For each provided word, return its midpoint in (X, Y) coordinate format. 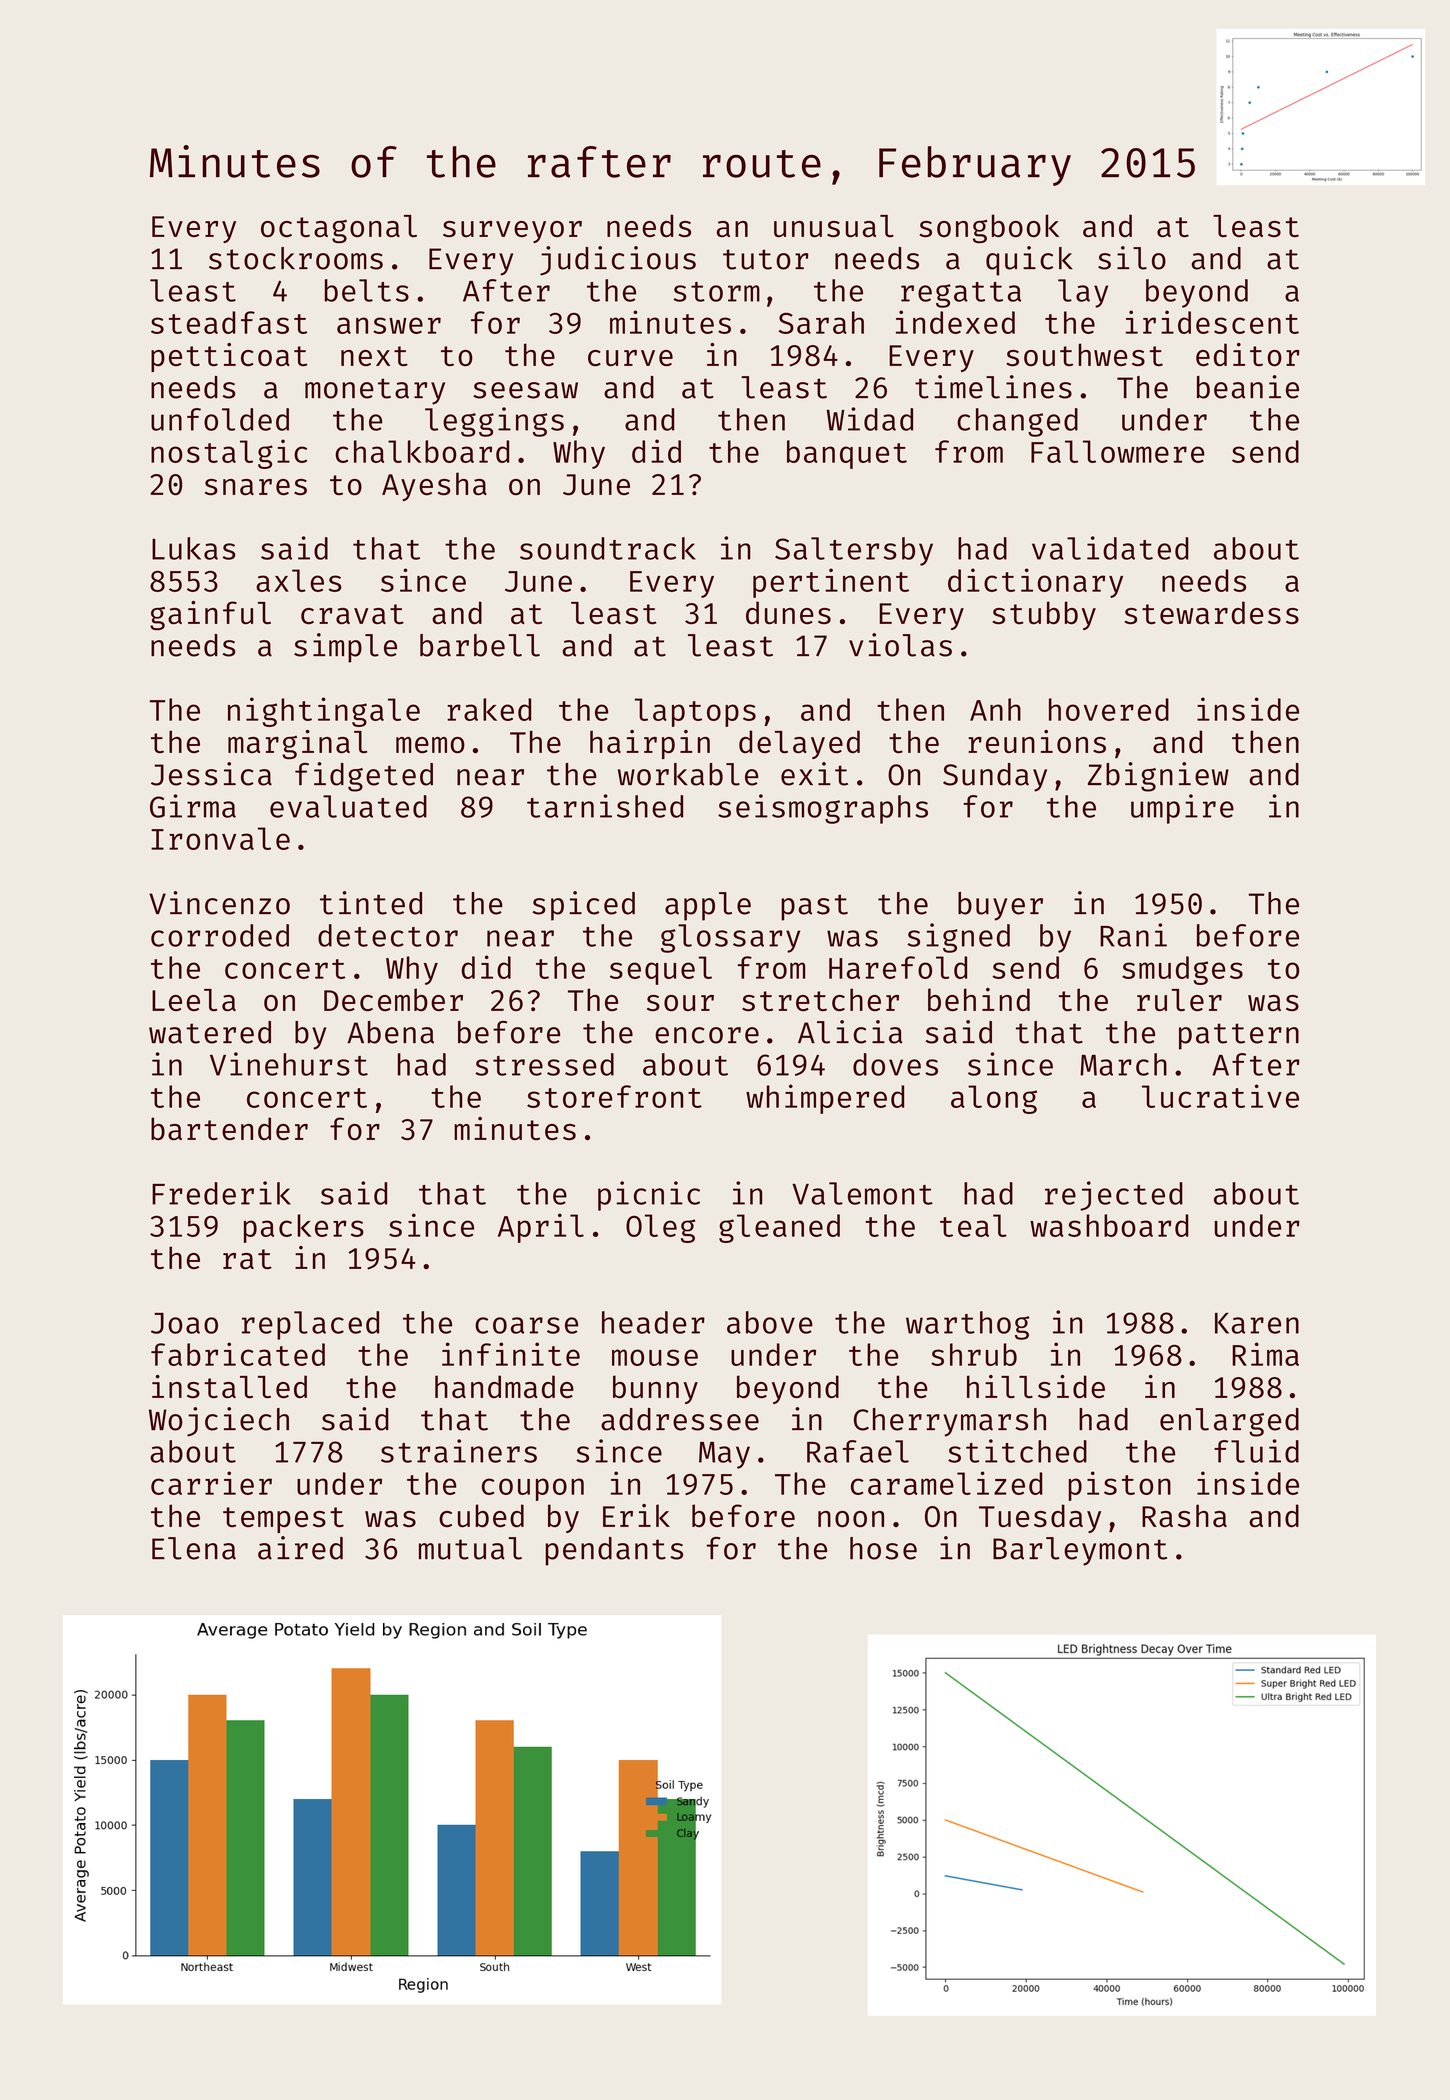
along (994, 1099)
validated (1110, 548)
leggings (494, 422)
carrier (211, 1483)
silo (1132, 258)
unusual (834, 226)
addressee (680, 1419)
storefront (614, 1096)
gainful (210, 615)
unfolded (220, 419)
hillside (1036, 1386)
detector (388, 935)
